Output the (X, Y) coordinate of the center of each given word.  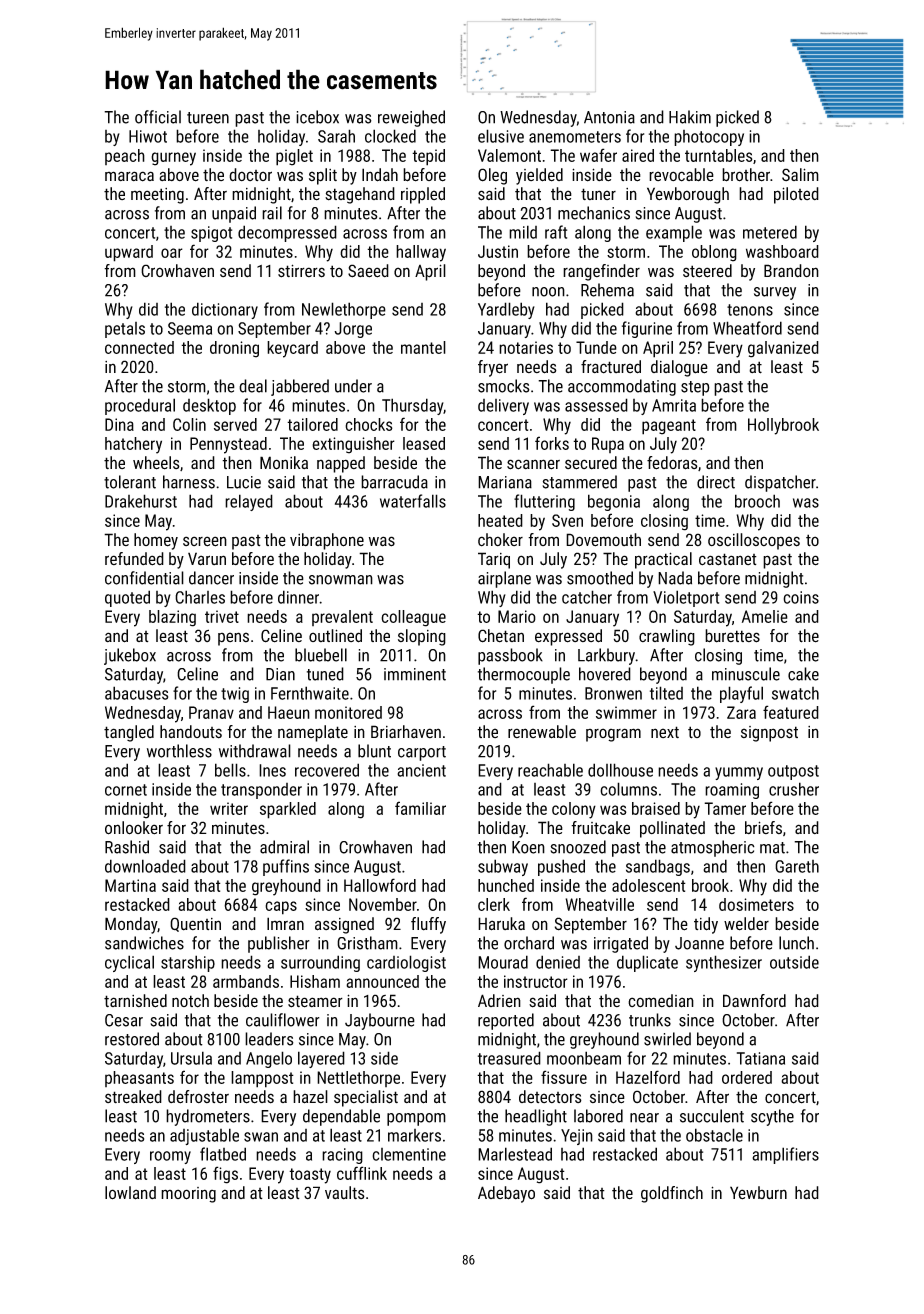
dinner (298, 597)
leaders (269, 1039)
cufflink (362, 1173)
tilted (666, 693)
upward (129, 253)
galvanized (783, 349)
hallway (421, 253)
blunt (374, 751)
